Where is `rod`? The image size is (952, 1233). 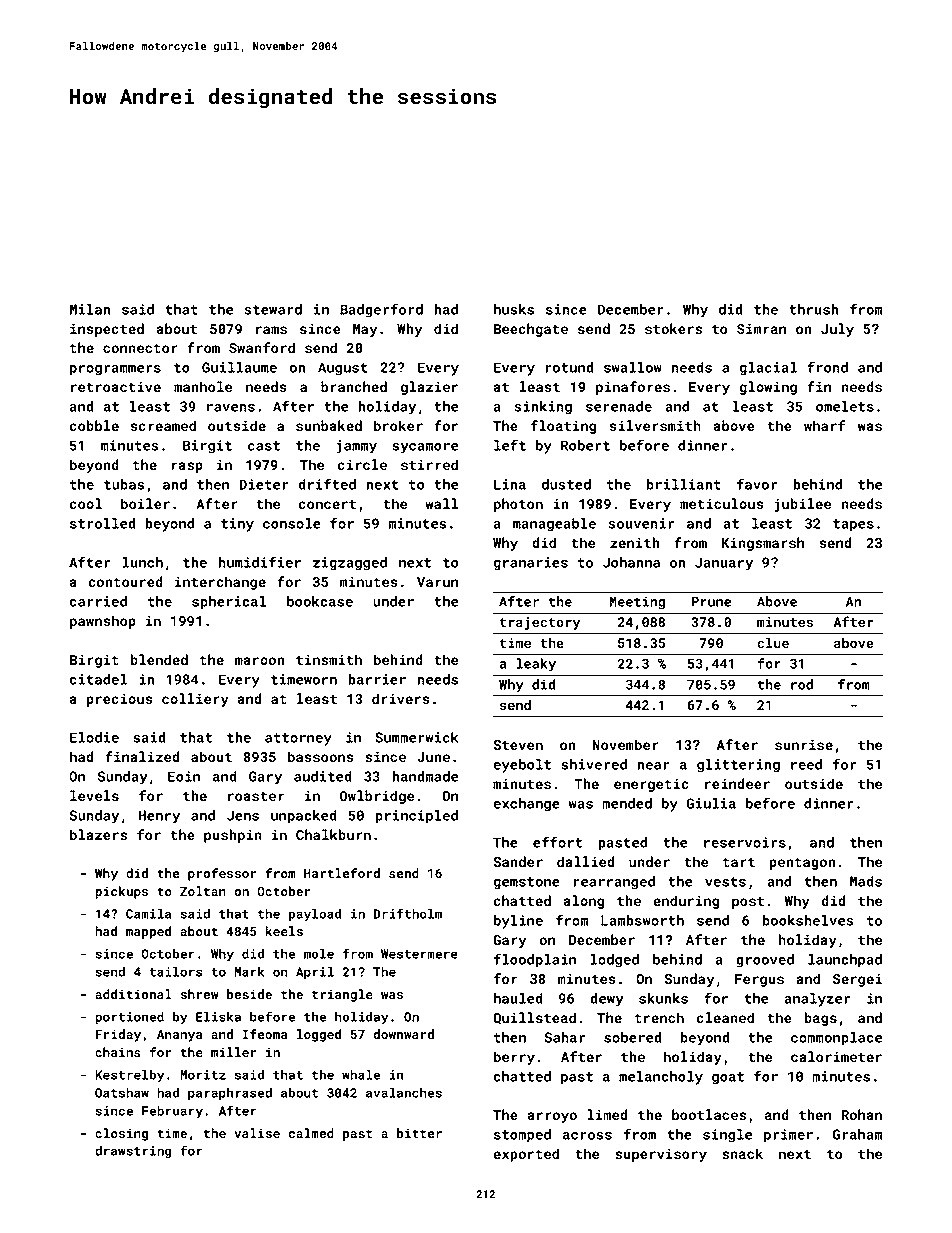 rod is located at coordinates (802, 684).
